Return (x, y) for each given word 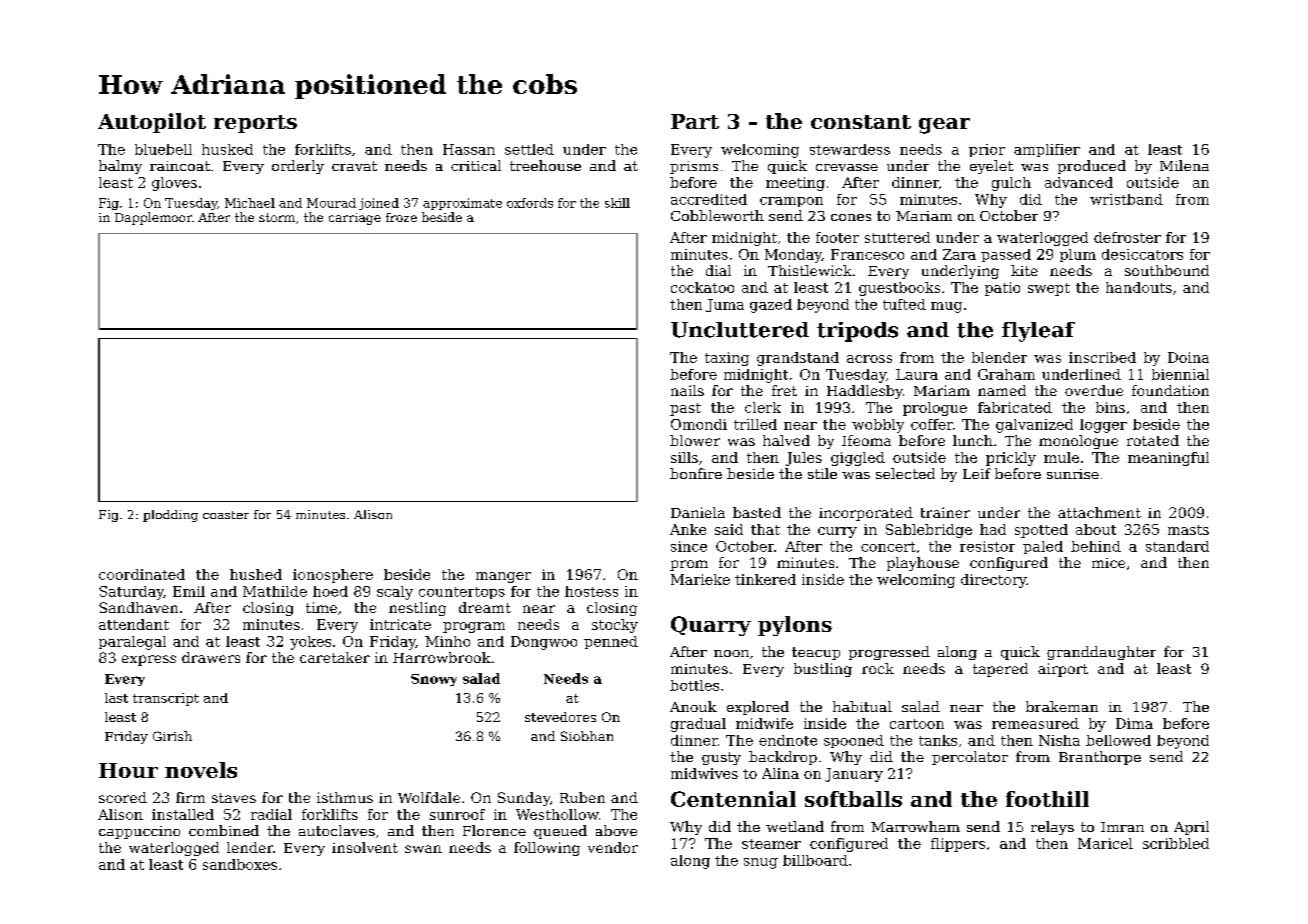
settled (529, 149)
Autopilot (152, 123)
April (1191, 828)
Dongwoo (544, 643)
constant (861, 122)
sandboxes (240, 864)
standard (1177, 546)
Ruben (582, 797)
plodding (170, 516)
